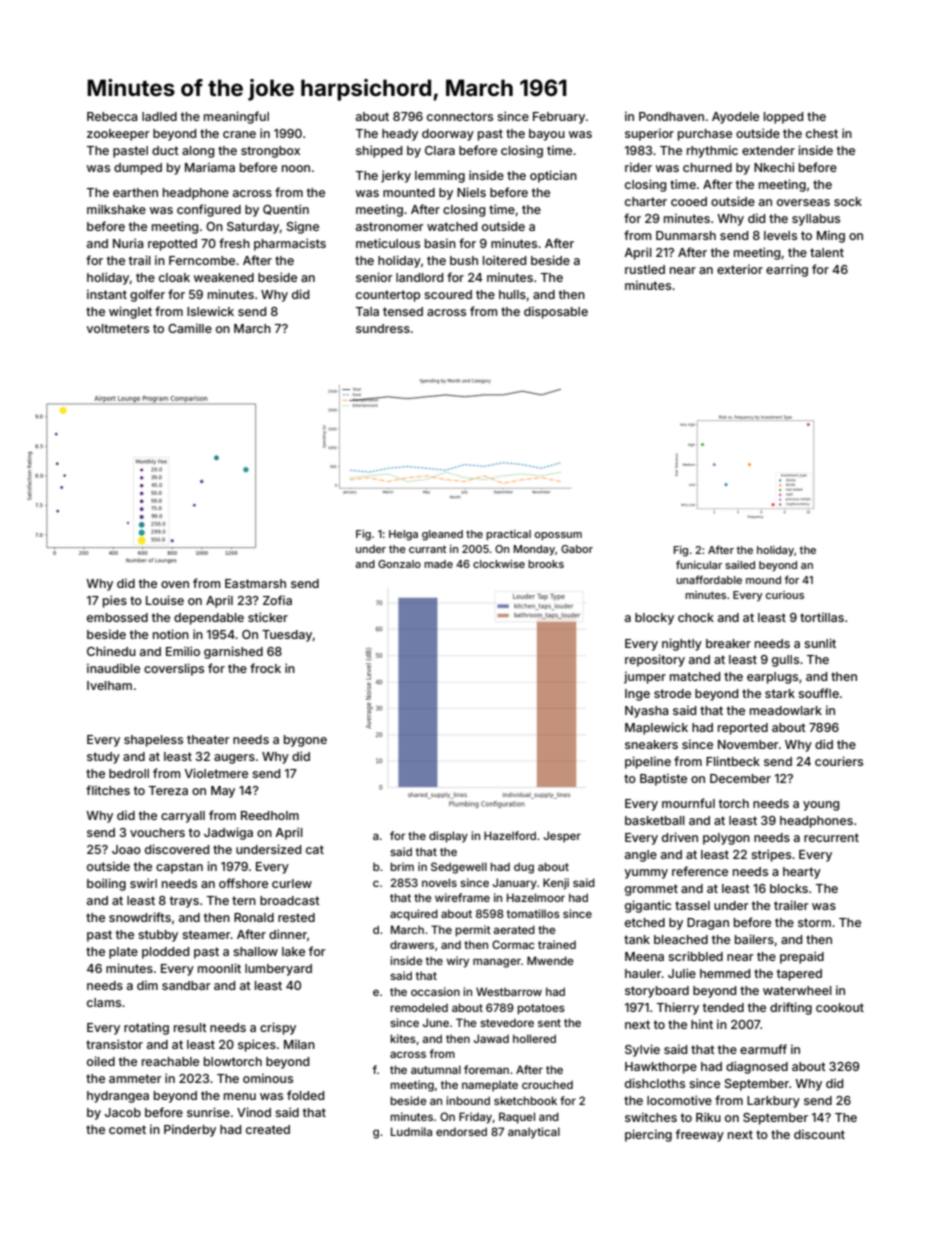  What do you see at coordinates (783, 118) in the screenshot?
I see `lopped` at bounding box center [783, 118].
